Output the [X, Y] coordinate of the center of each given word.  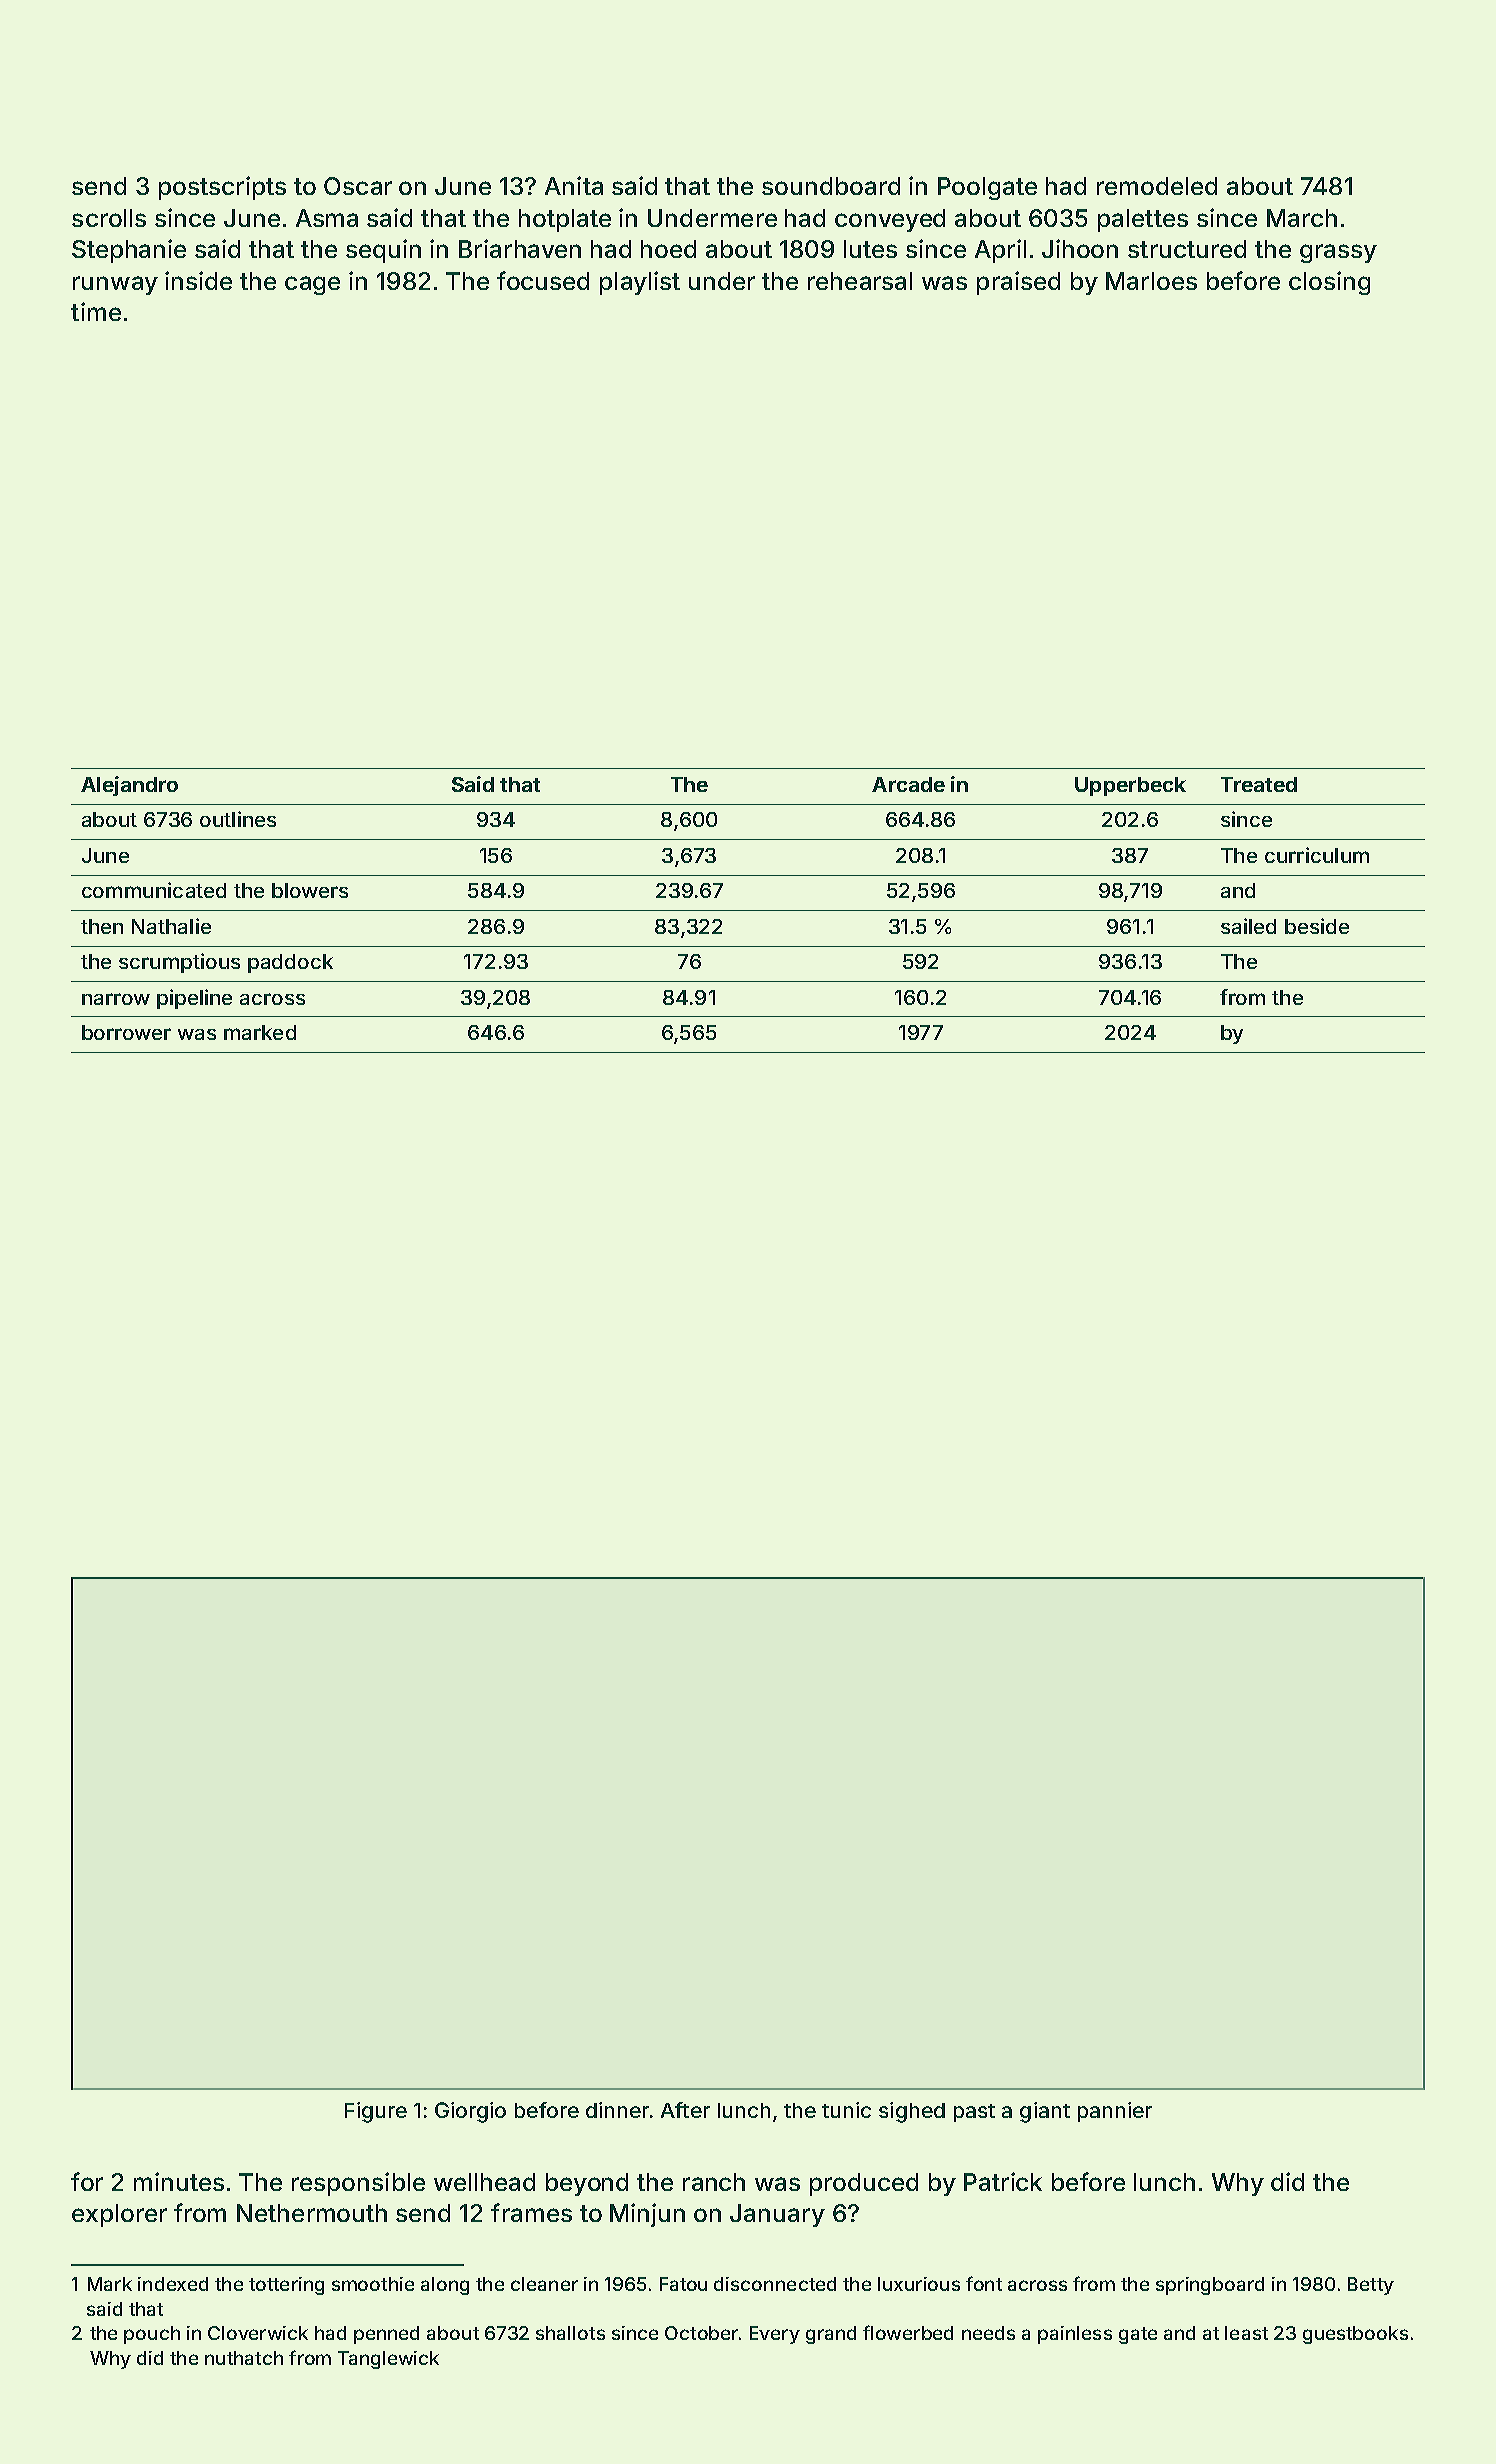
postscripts [222, 188]
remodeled [1157, 186]
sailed [1248, 926]
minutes [179, 2181]
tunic [846, 2110]
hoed [668, 249]
